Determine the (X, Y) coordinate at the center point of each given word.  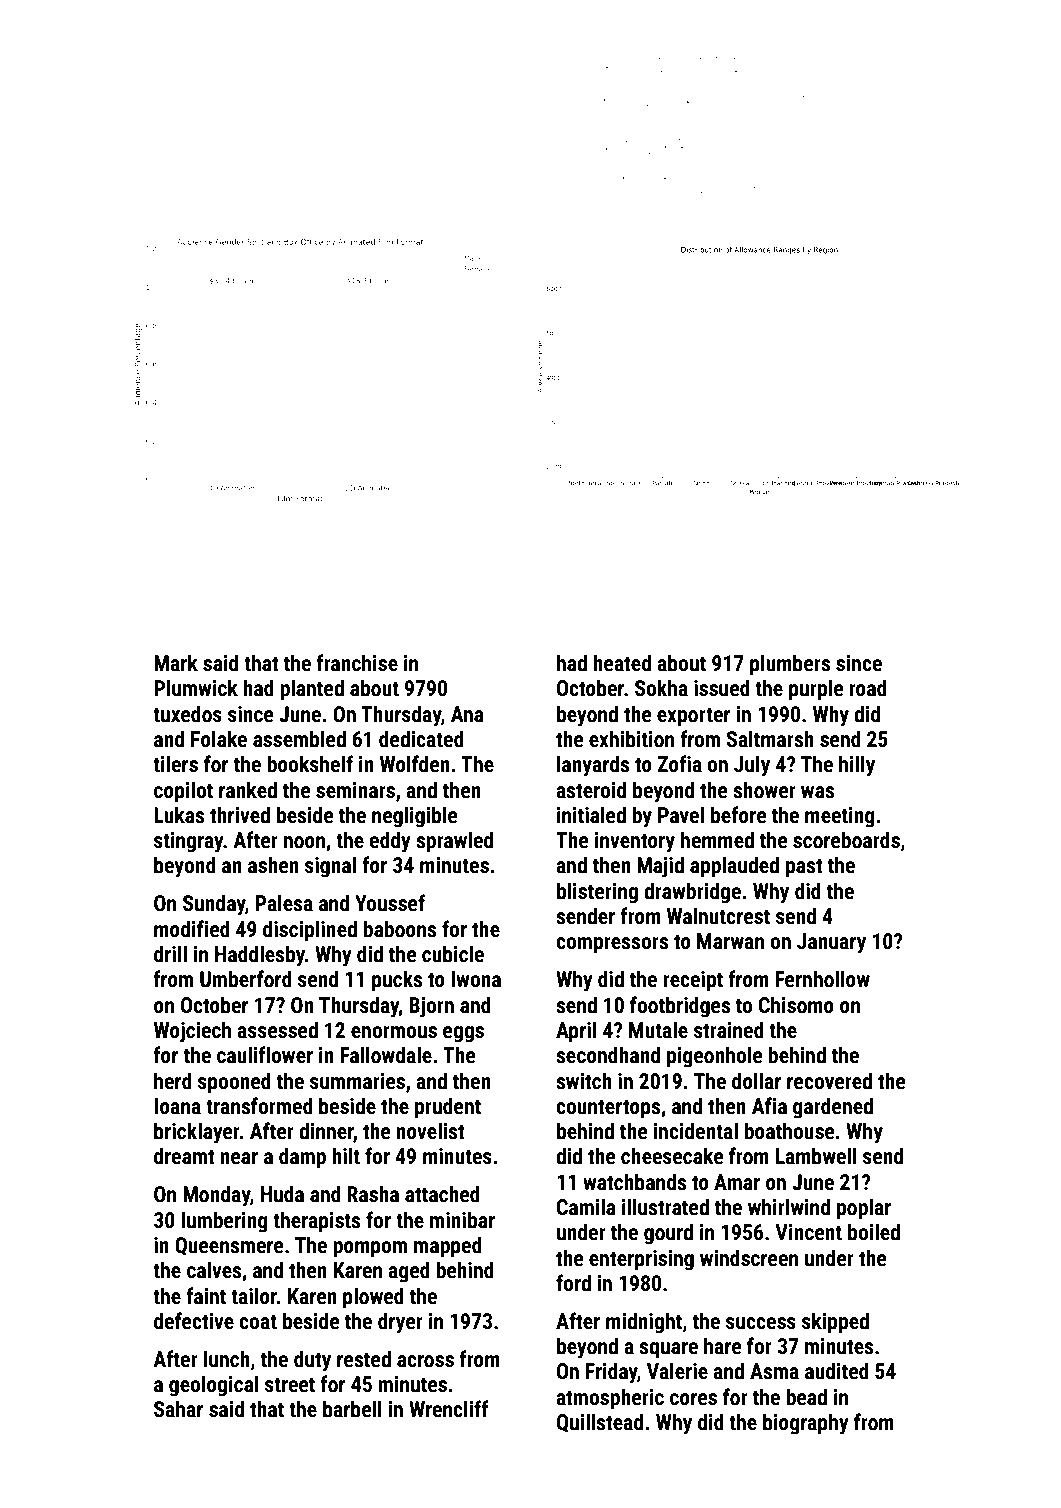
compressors (612, 945)
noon (304, 842)
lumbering (224, 1222)
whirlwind (789, 1206)
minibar (462, 1219)
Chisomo (796, 1005)
